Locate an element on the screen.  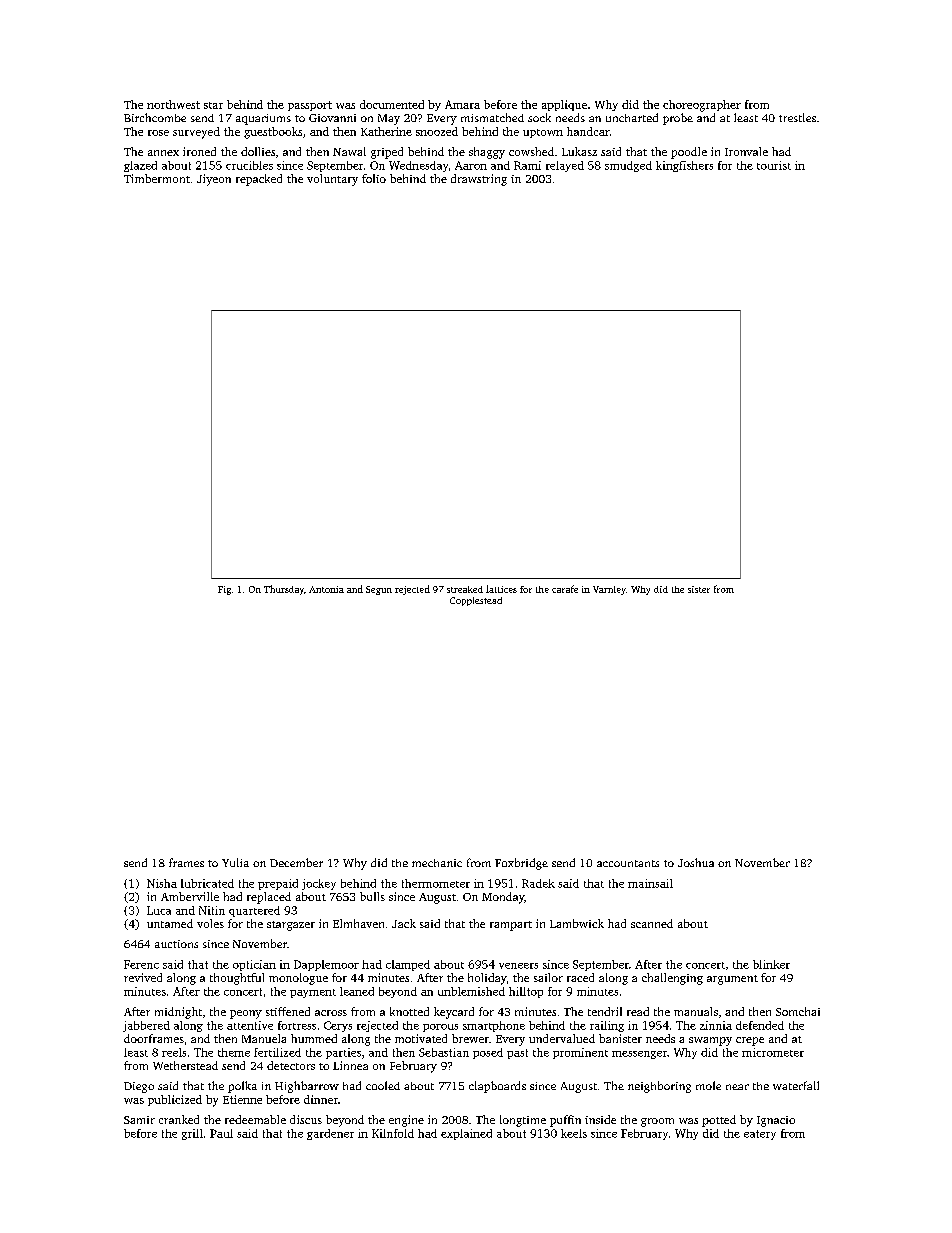
folio is located at coordinates (374, 178).
